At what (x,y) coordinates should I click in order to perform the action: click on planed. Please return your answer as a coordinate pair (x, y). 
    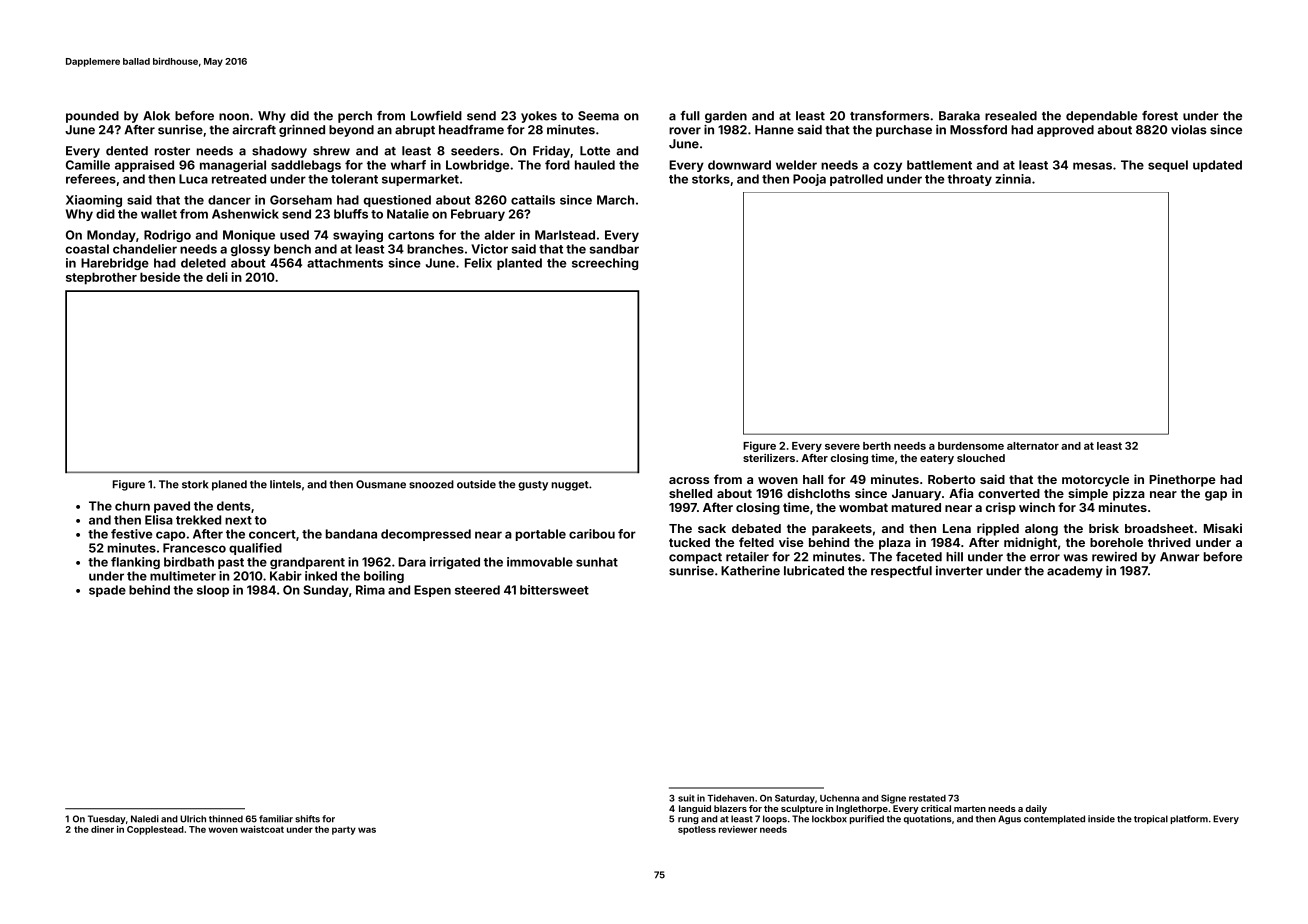
    Looking at the image, I should click on (229, 485).
